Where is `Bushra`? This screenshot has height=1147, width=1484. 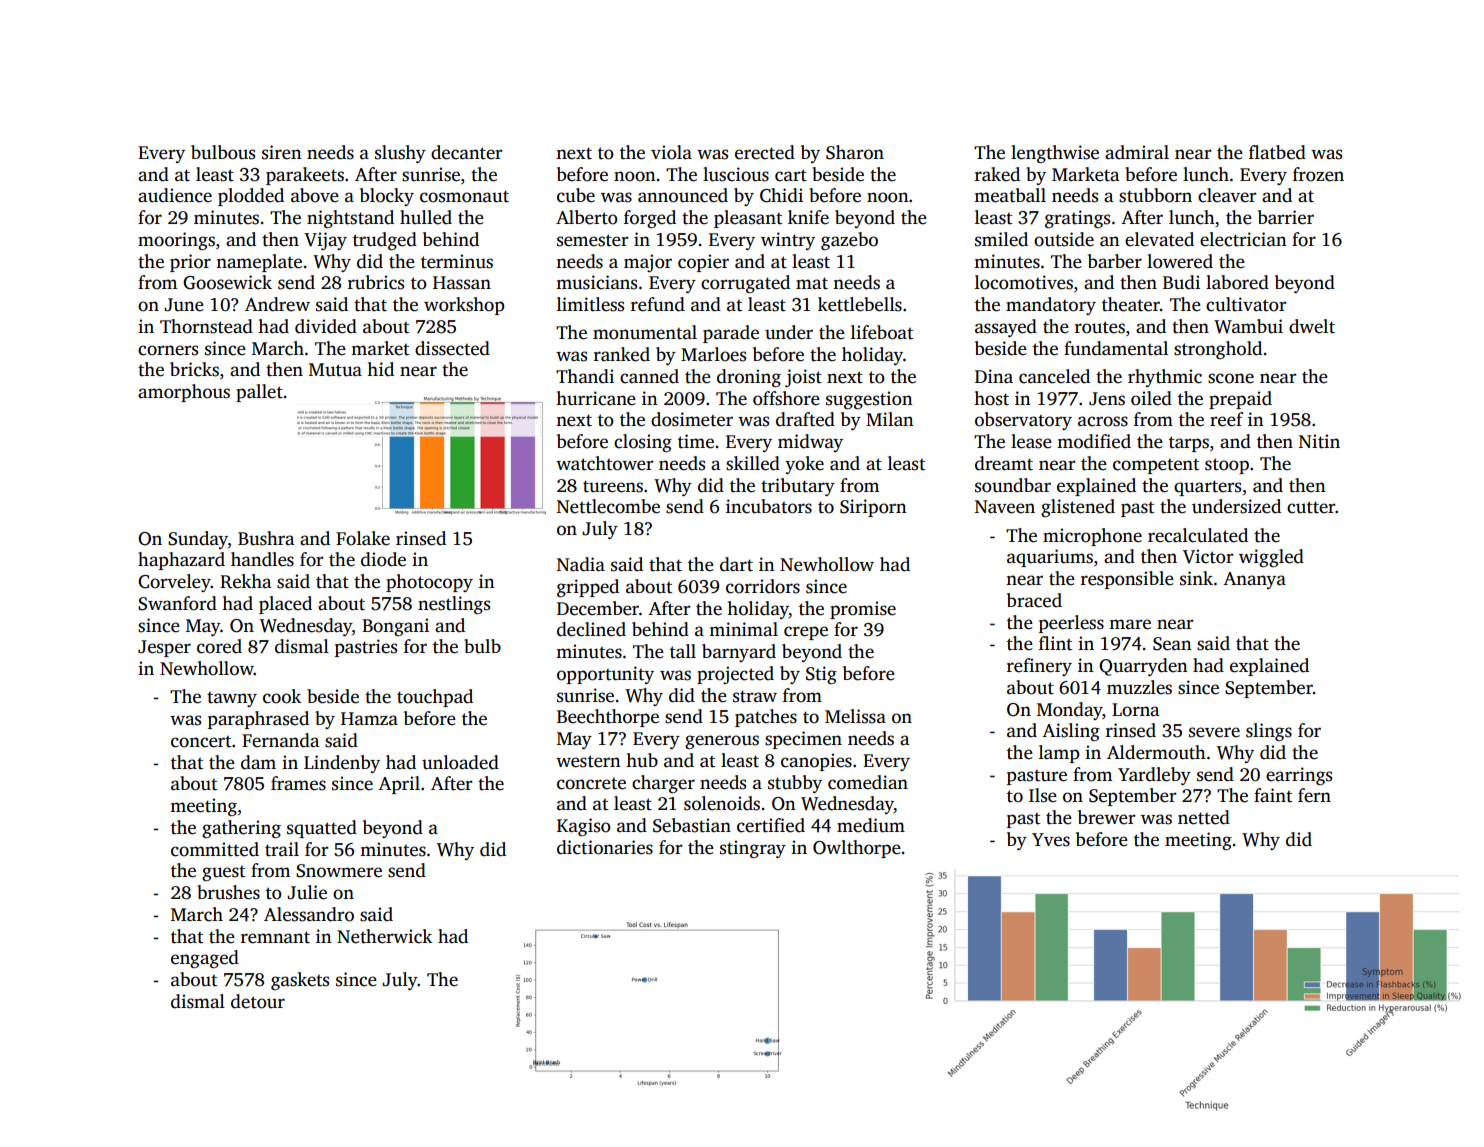 Bushra is located at coordinates (266, 538).
